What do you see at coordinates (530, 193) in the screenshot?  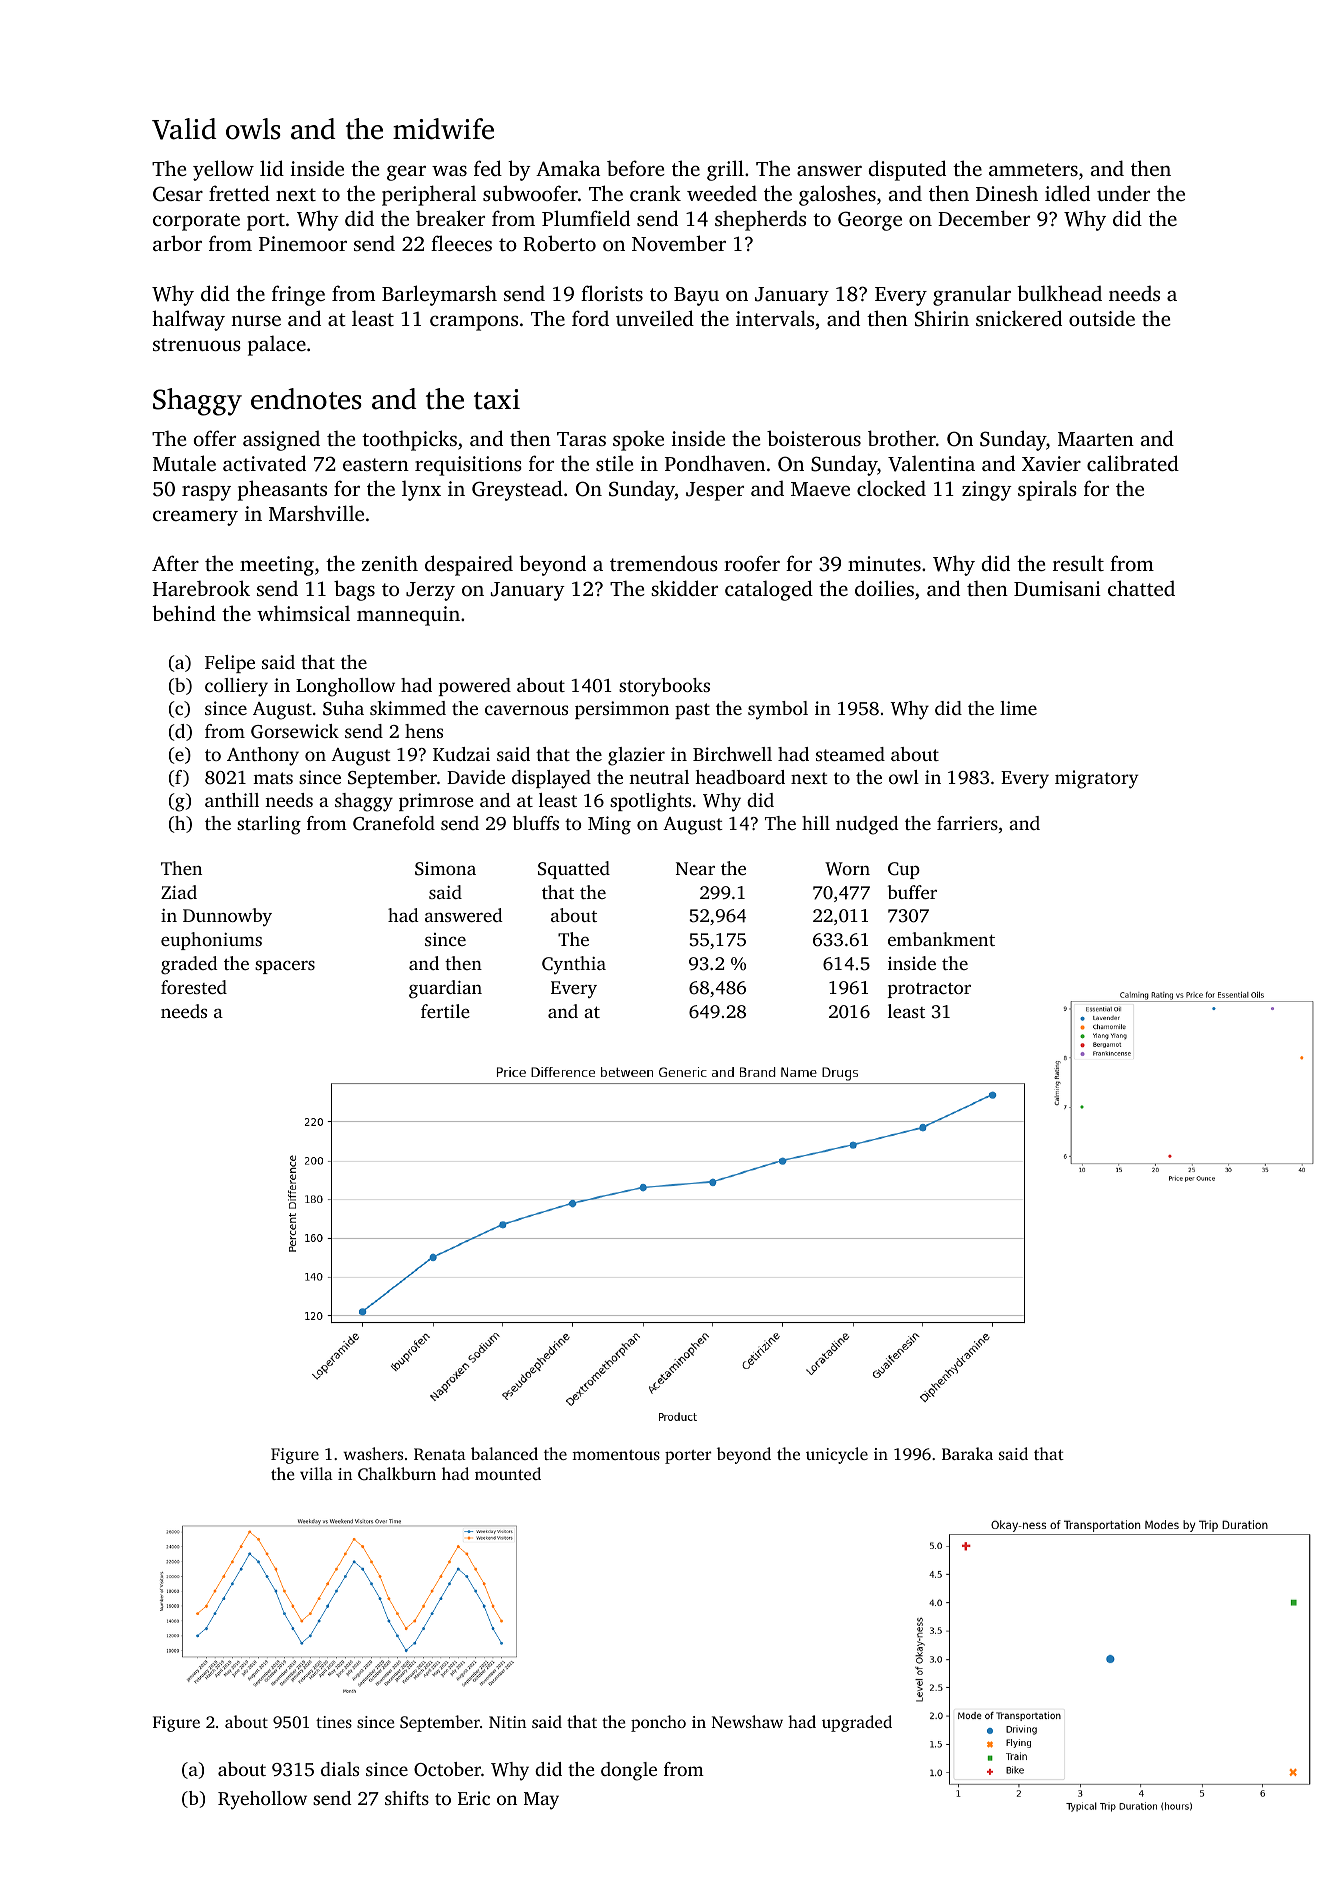 I see `subwoofer` at bounding box center [530, 193].
